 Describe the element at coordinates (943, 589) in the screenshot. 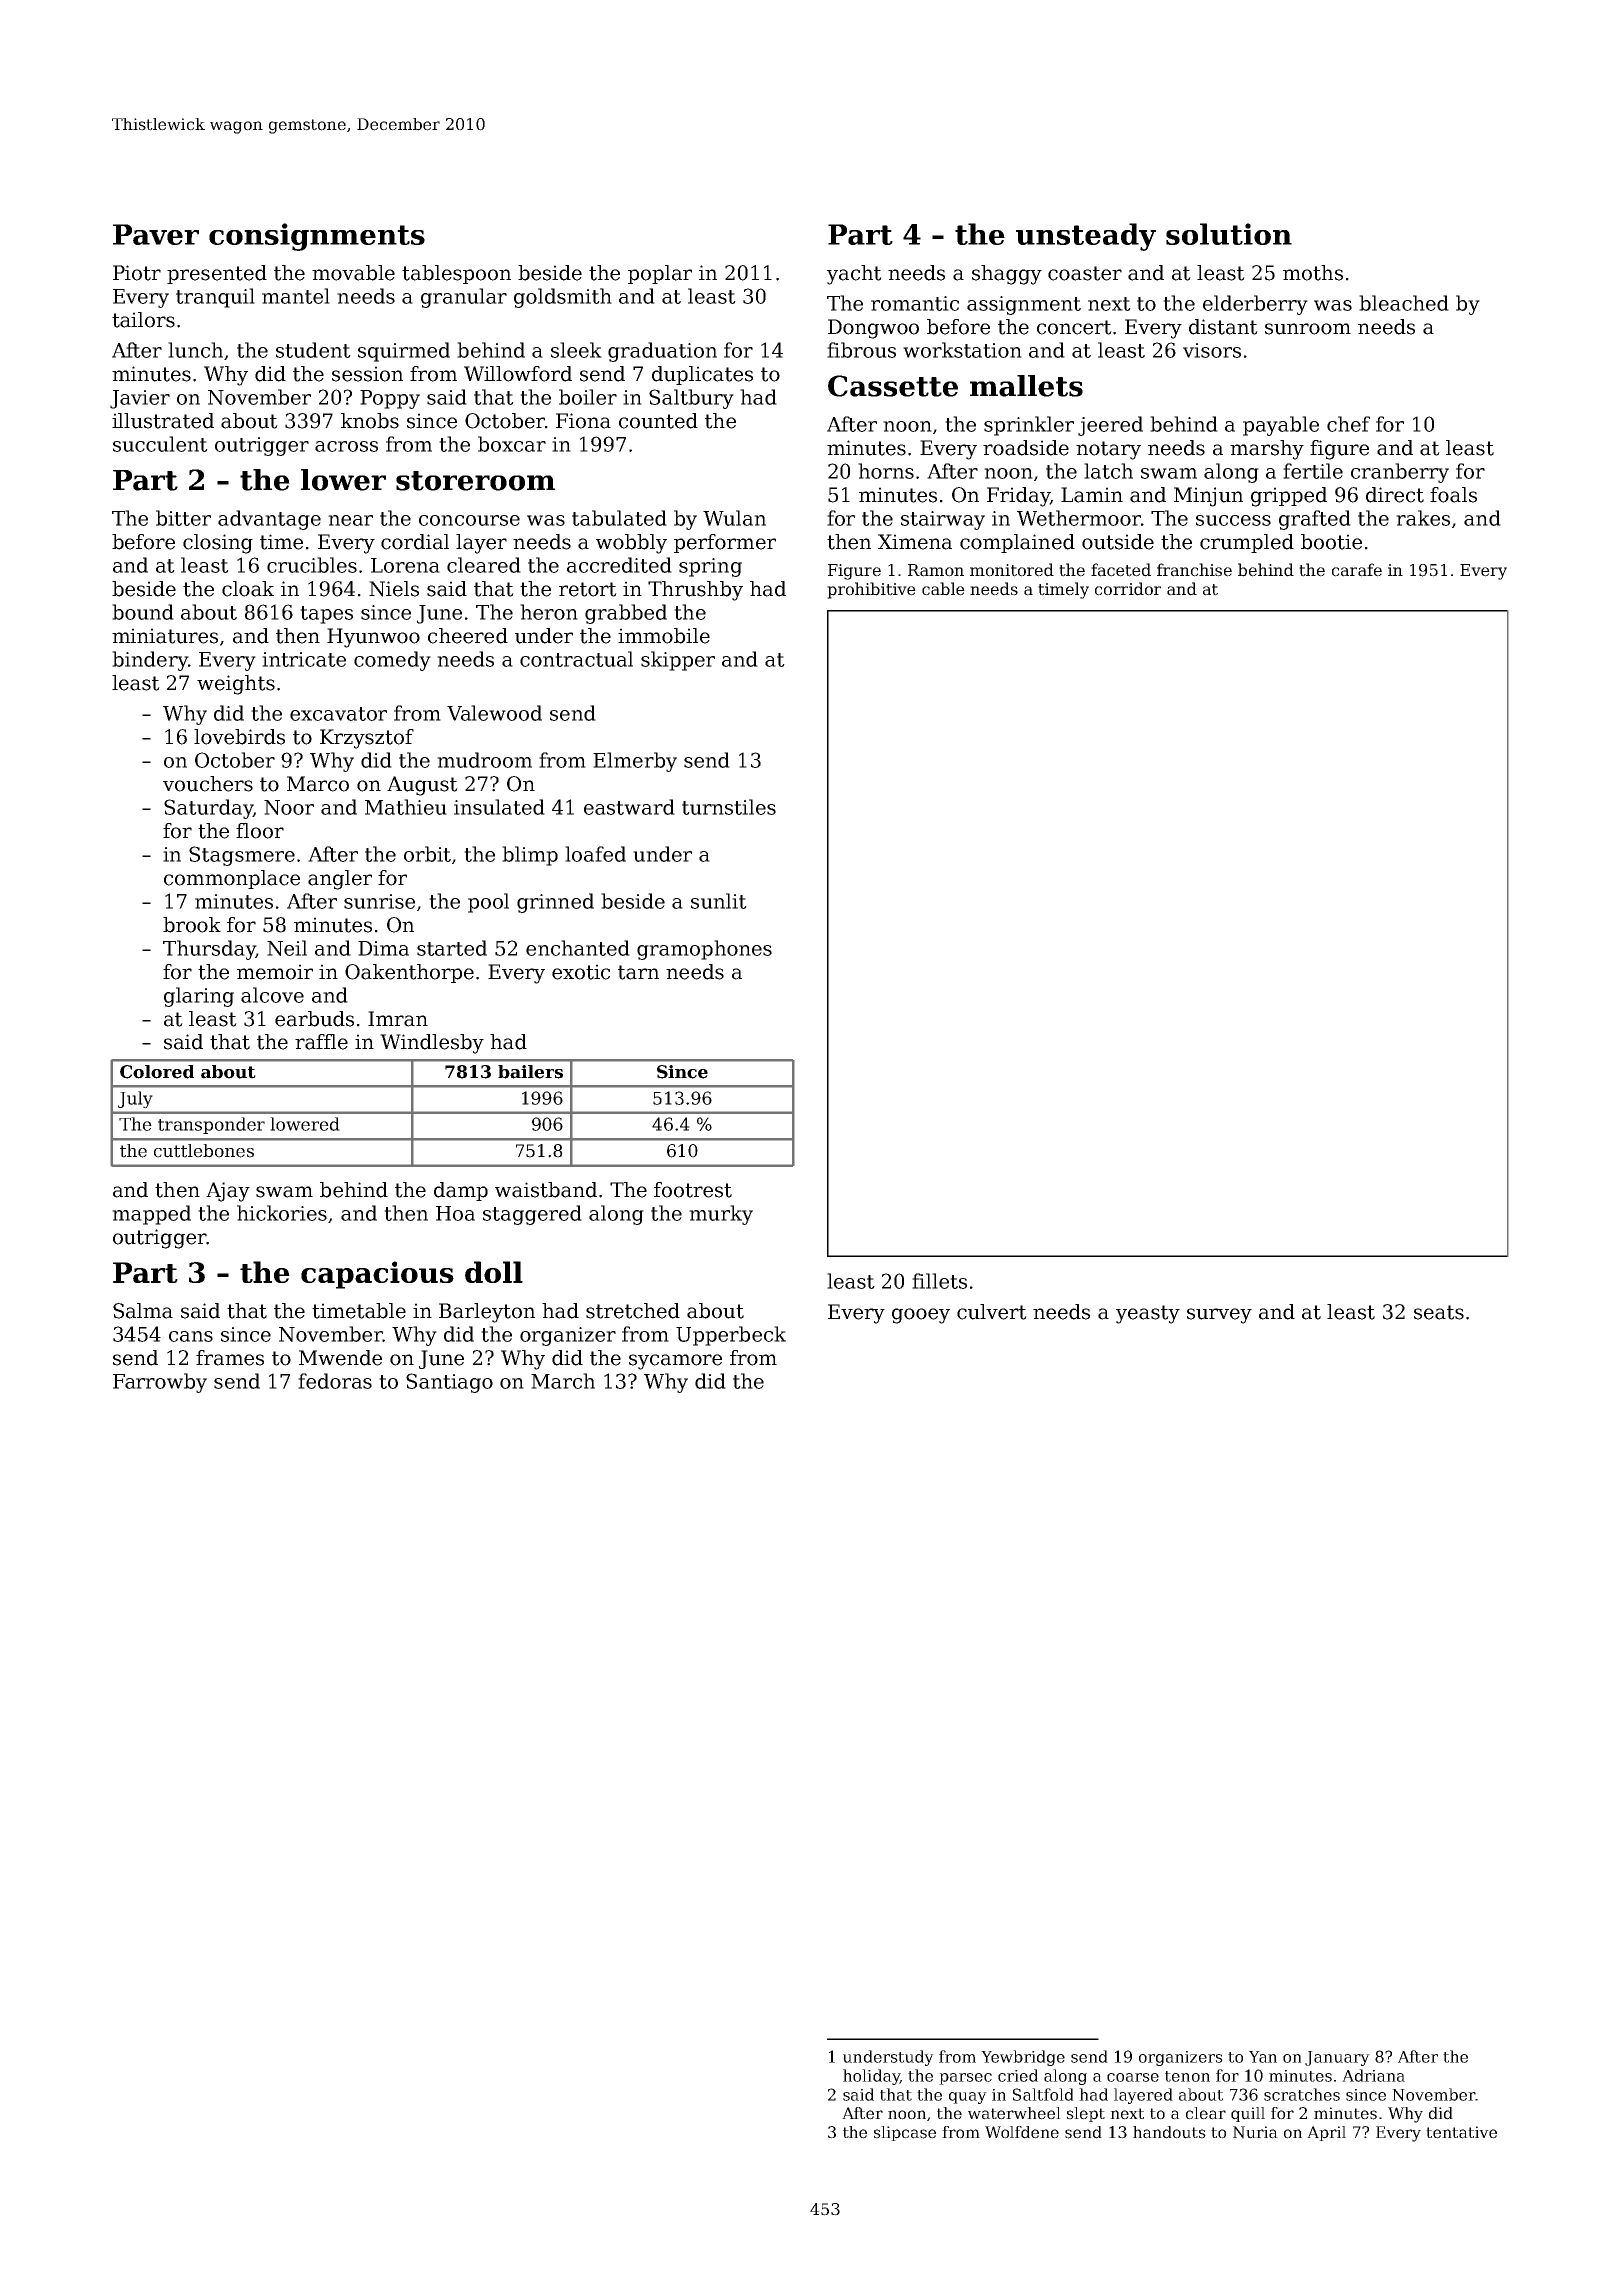

I see `cable` at that location.
